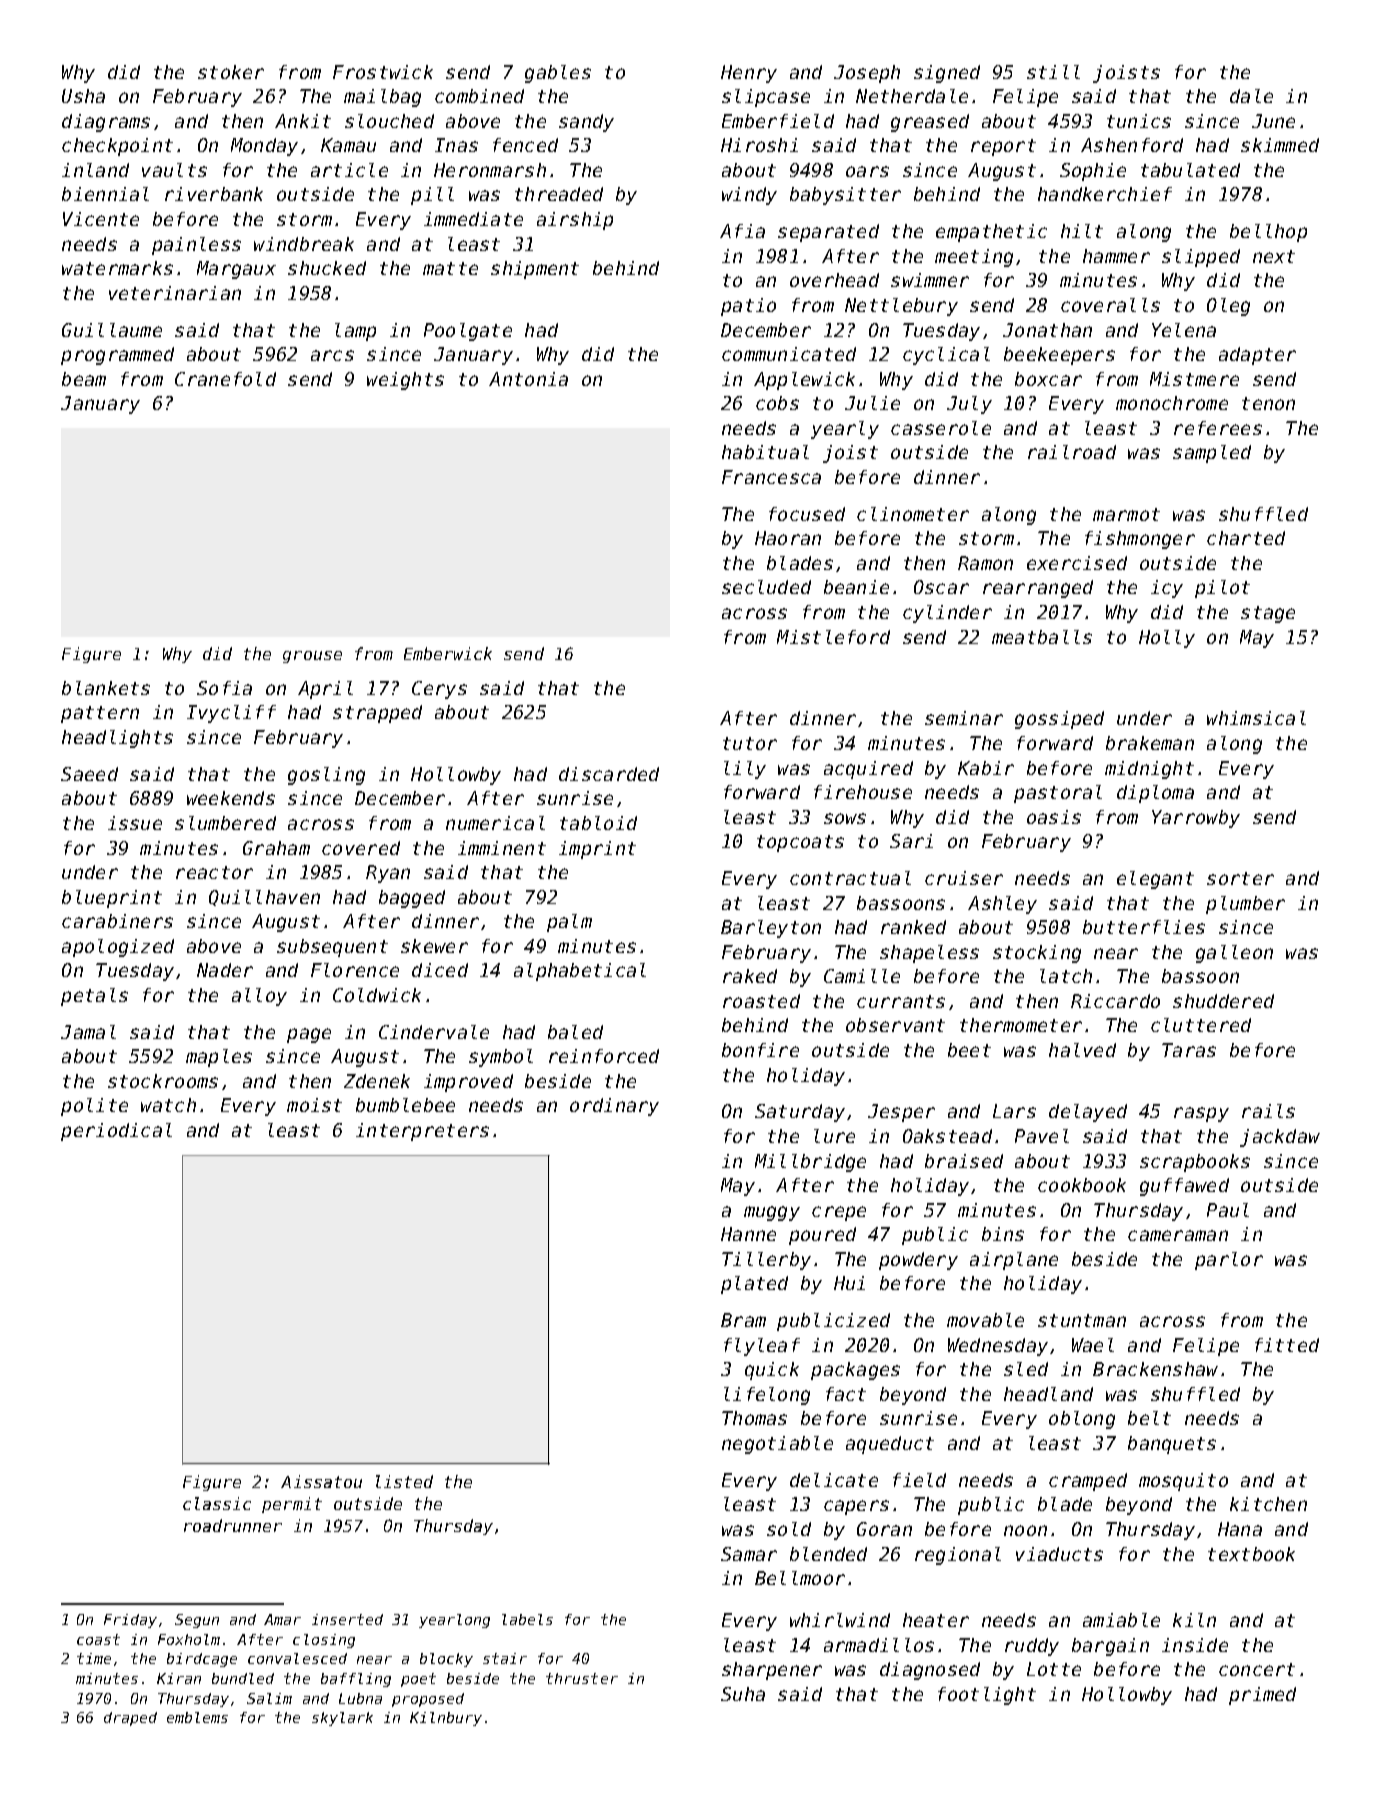 The image size is (1391, 1800). What do you see at coordinates (1155, 1369) in the screenshot?
I see `Brackenshaw` at bounding box center [1155, 1369].
